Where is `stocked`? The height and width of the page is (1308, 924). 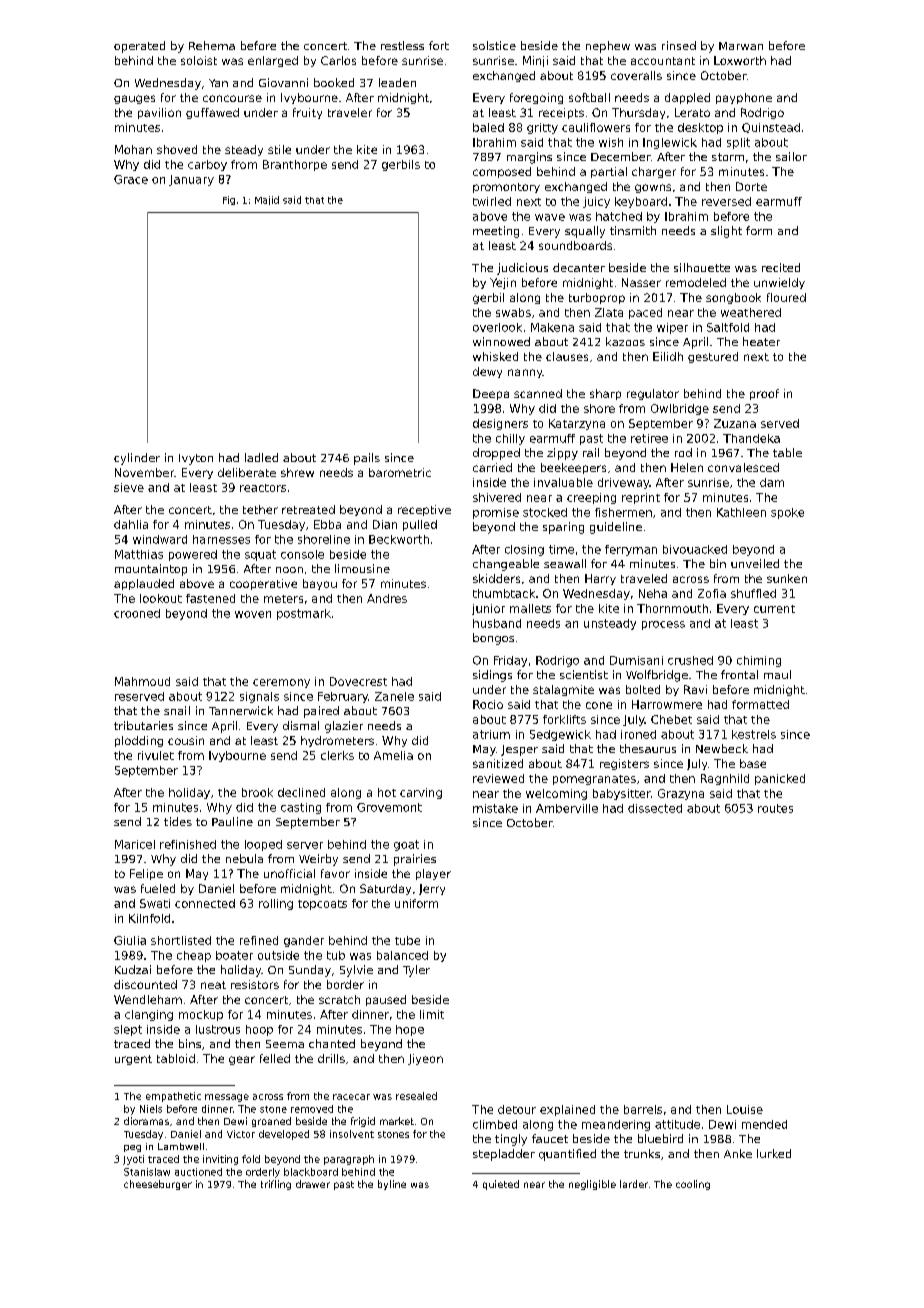 stocked is located at coordinates (545, 512).
